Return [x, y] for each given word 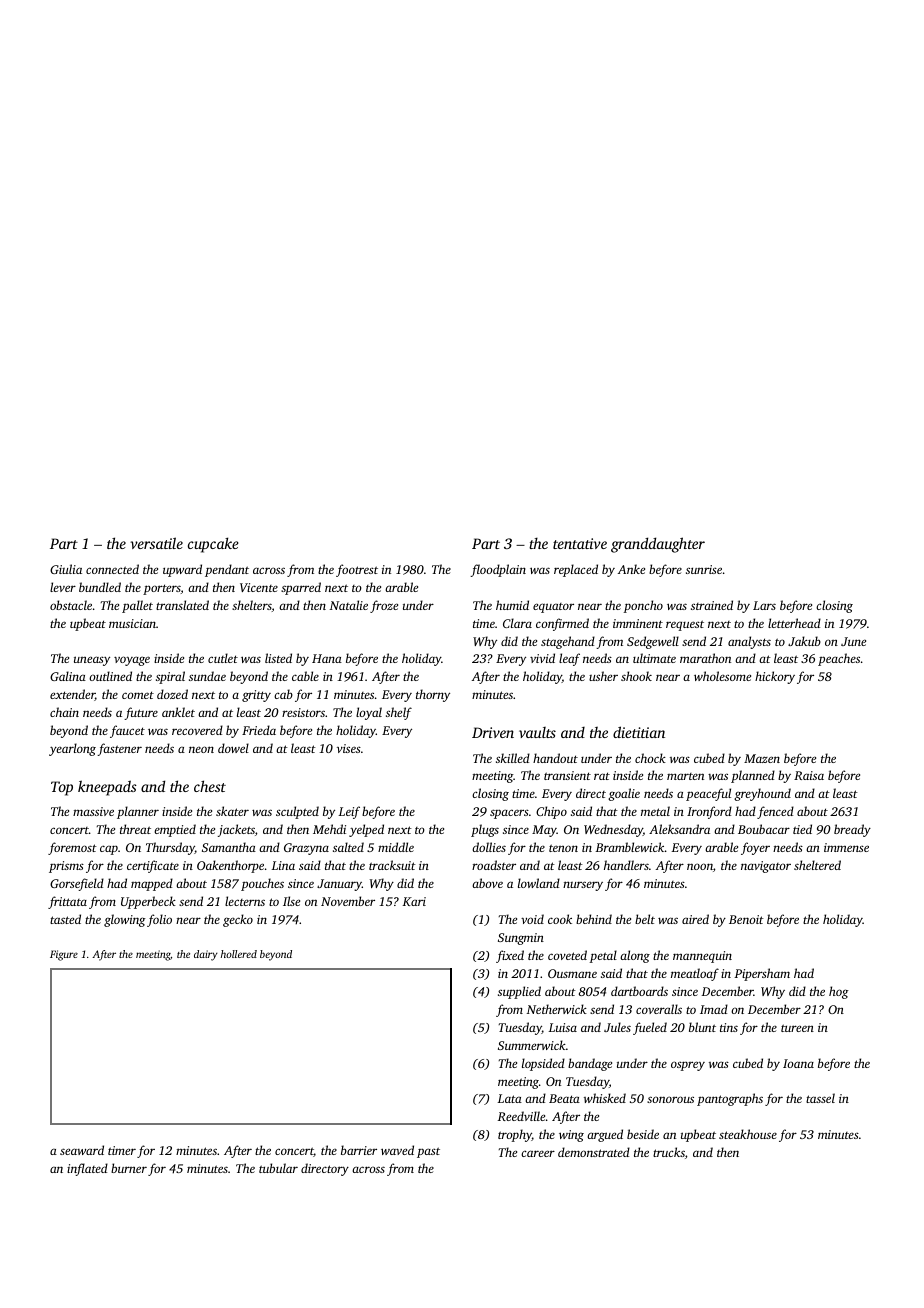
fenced [775, 812]
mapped [152, 884]
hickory [775, 677]
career [538, 1153]
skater [232, 811]
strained [712, 605]
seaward [82, 1150]
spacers [509, 814]
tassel [820, 1098]
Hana [327, 658]
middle [396, 847]
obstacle [71, 605]
